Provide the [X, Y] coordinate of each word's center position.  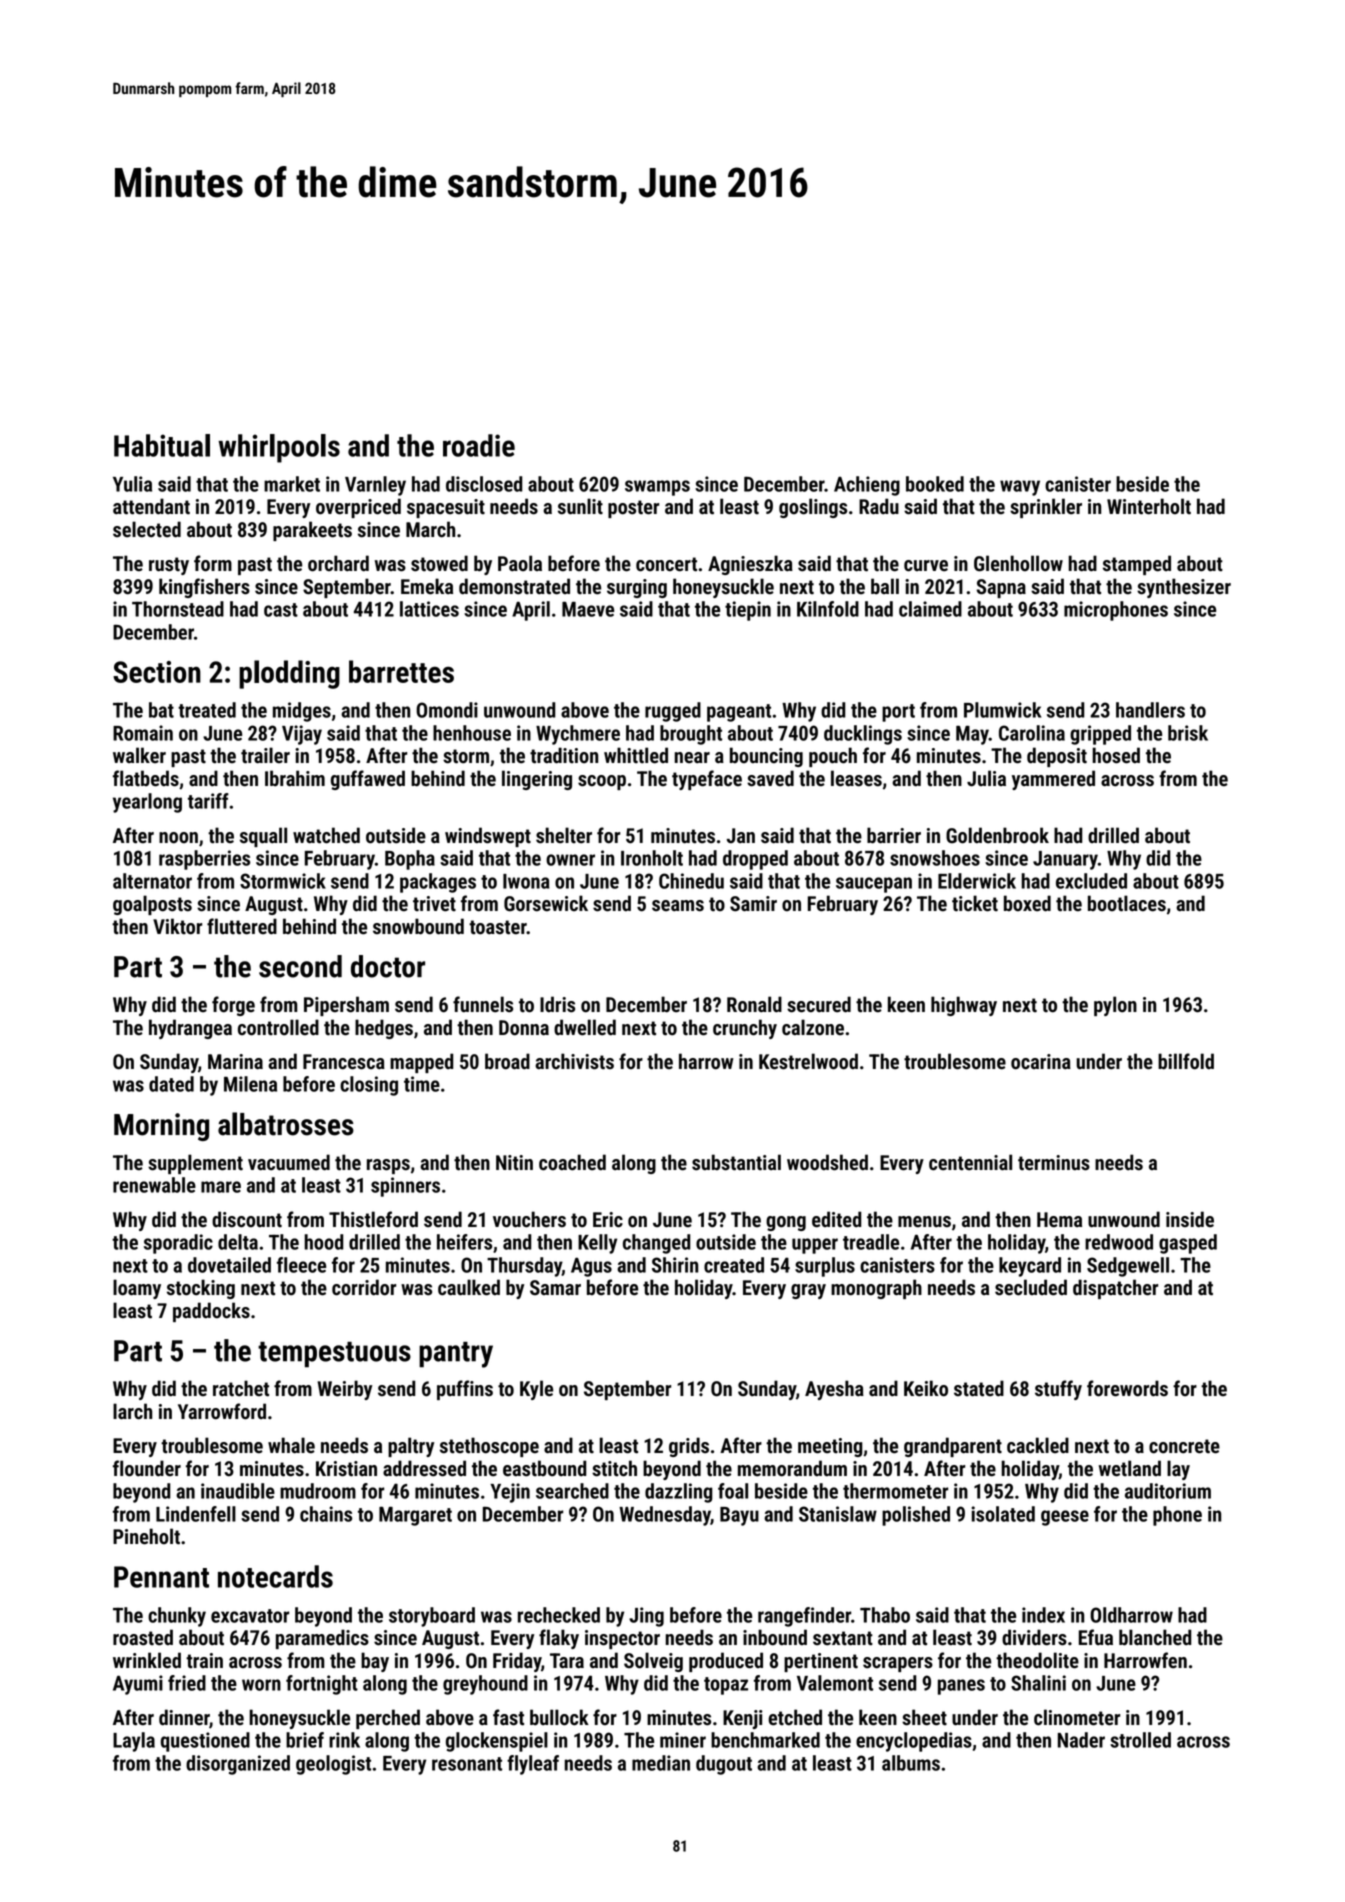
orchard [338, 563]
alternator [152, 881]
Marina [235, 1062]
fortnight [322, 1685]
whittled [636, 755]
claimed [930, 609]
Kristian [346, 1469]
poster [633, 509]
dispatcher [1115, 1289]
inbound [775, 1637]
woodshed [827, 1162]
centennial [970, 1162]
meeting [830, 1447]
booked [935, 484]
